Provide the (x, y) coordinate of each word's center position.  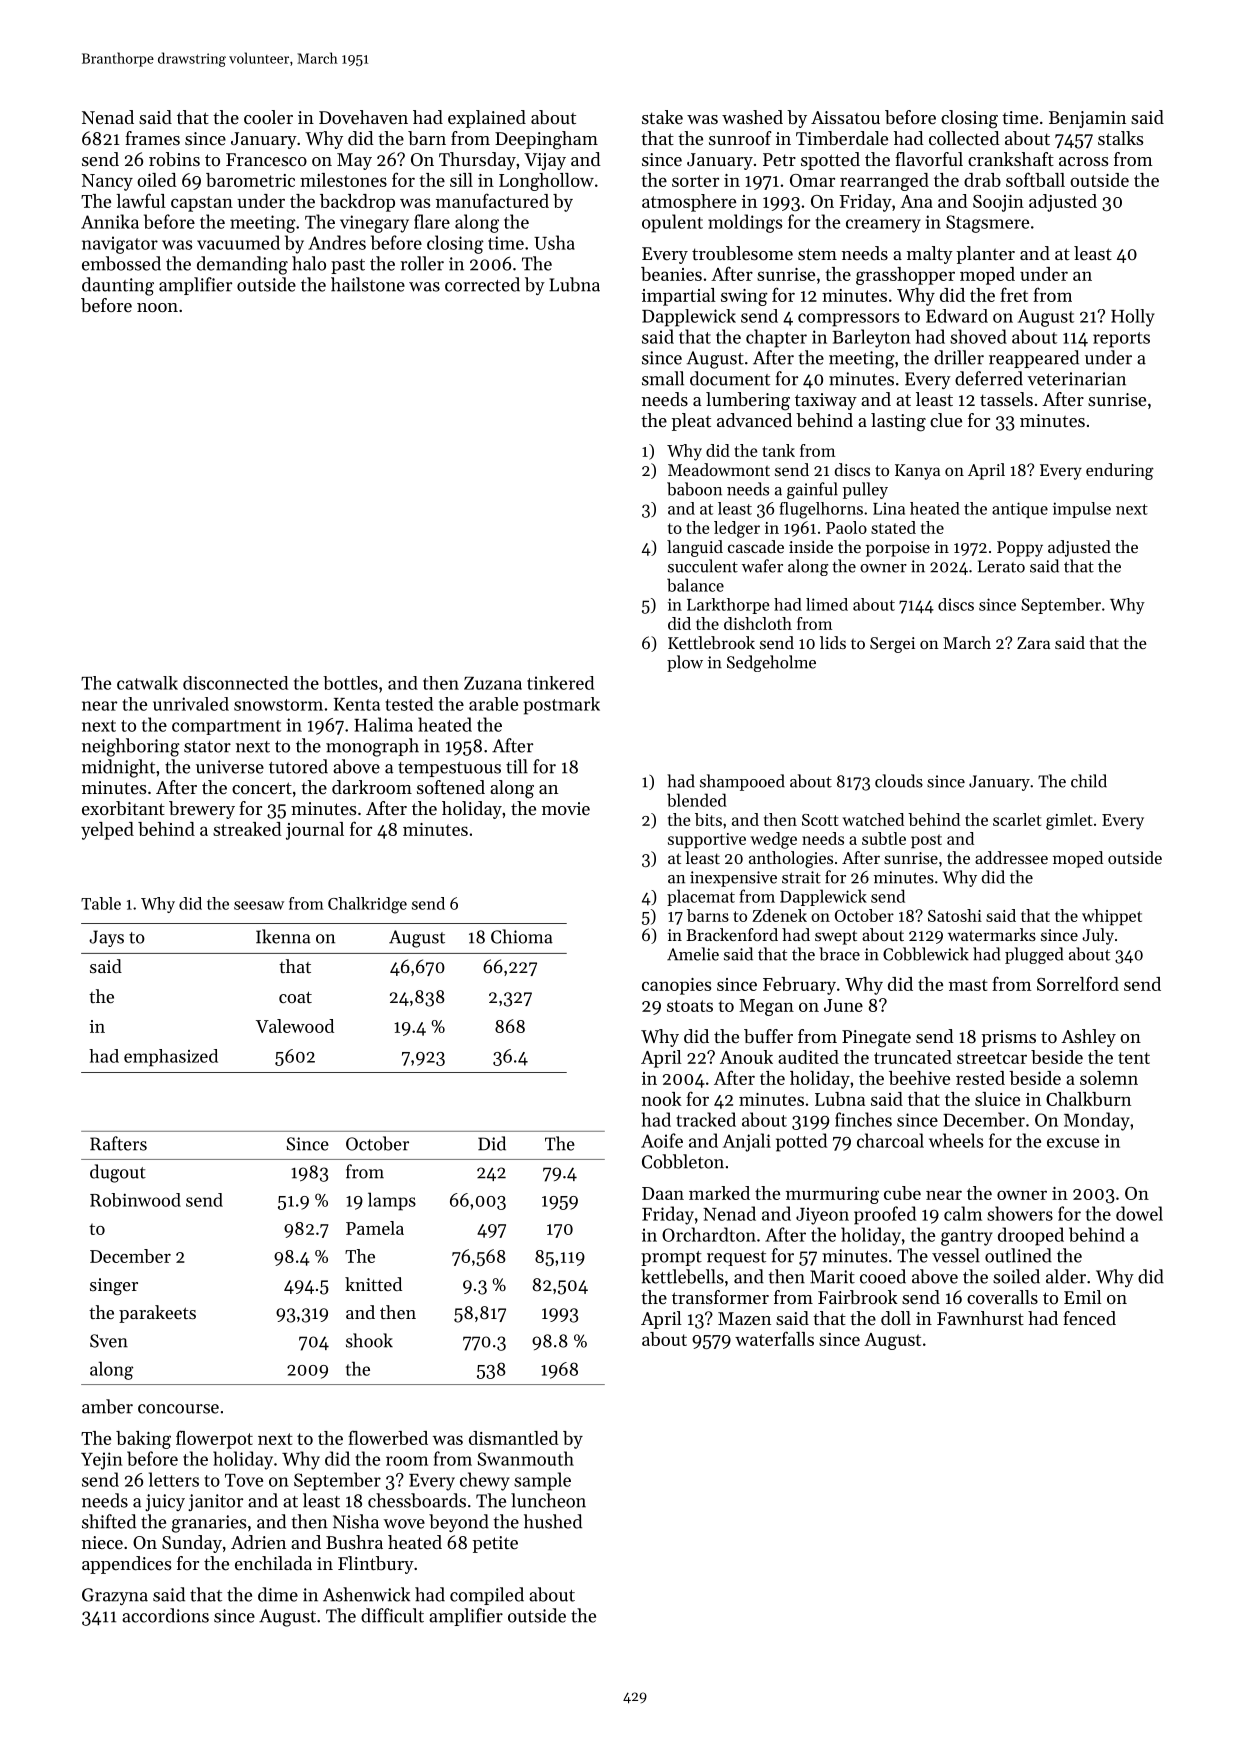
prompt (671, 1258)
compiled (487, 1596)
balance (695, 585)
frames (152, 138)
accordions (165, 1615)
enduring (1120, 471)
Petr (779, 159)
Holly (1133, 318)
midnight (118, 768)
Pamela (375, 1228)
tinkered (560, 683)
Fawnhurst (980, 1318)
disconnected (235, 683)
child (1089, 781)
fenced (1089, 1318)
